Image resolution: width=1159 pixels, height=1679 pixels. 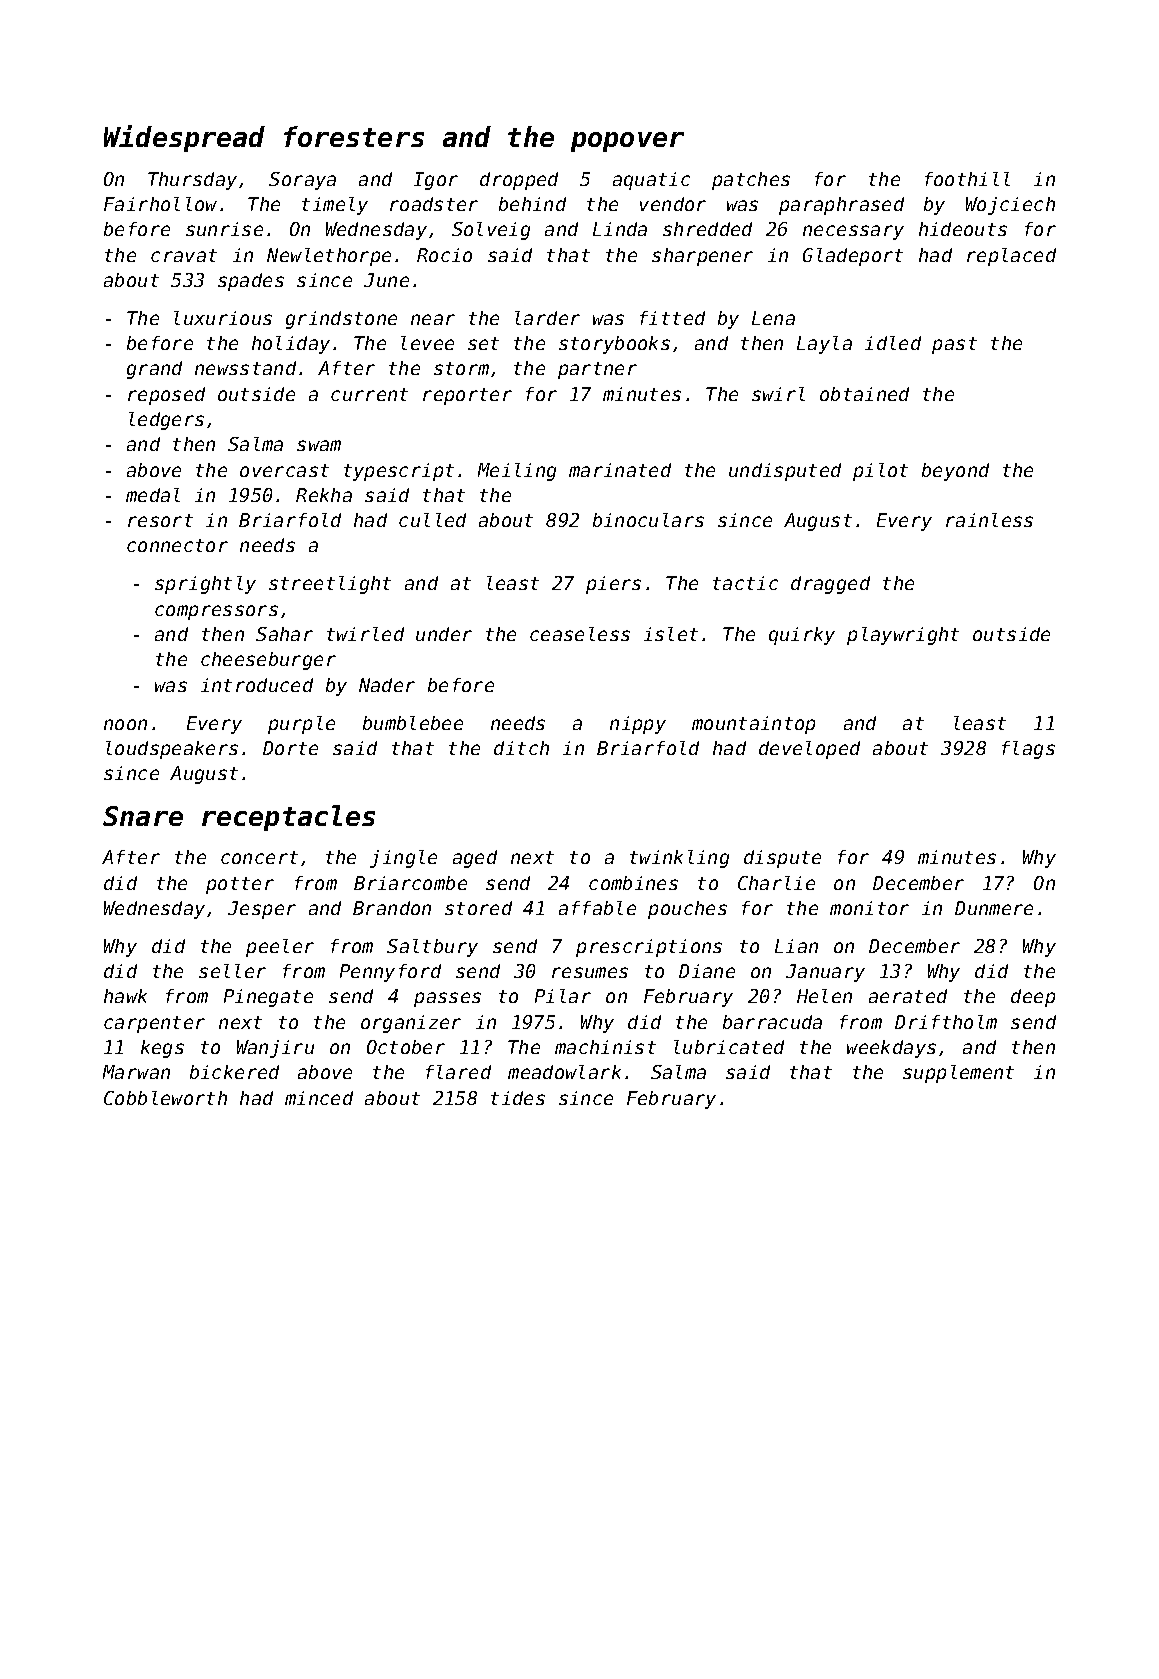 I want to click on medal, so click(x=153, y=495).
